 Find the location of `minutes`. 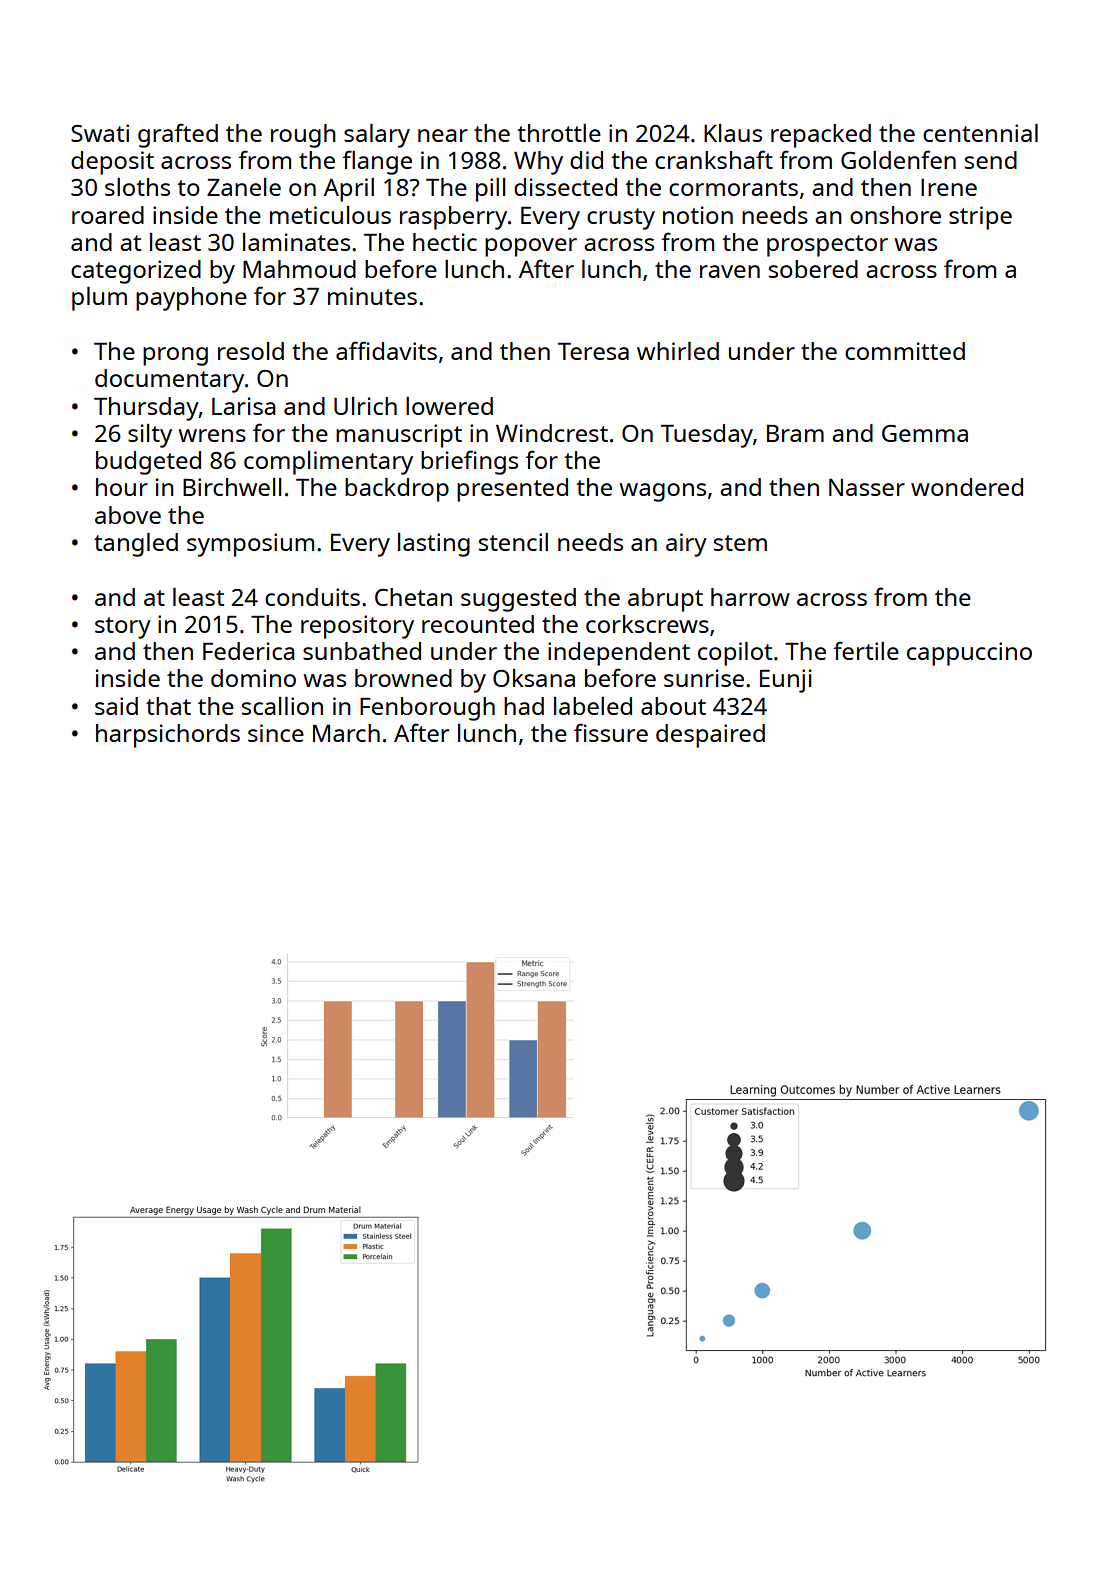

minutes is located at coordinates (372, 296).
